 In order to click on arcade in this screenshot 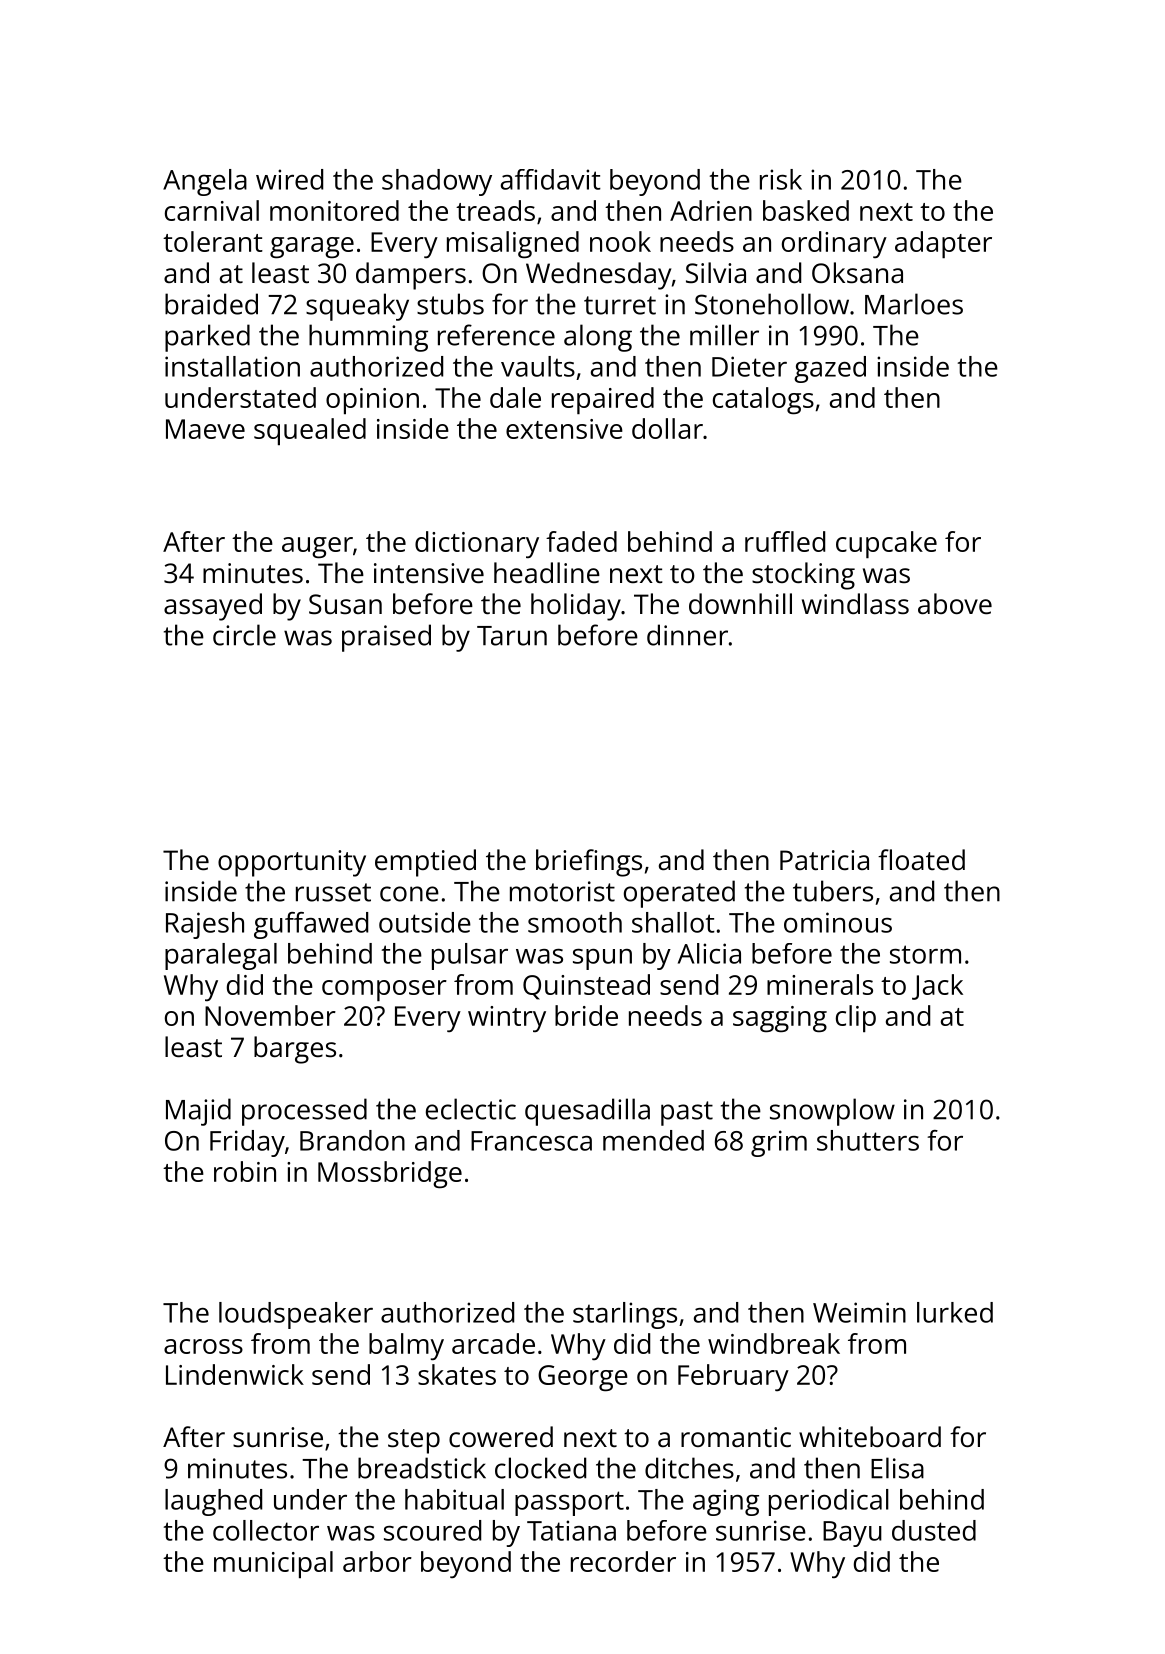, I will do `click(493, 1343)`.
